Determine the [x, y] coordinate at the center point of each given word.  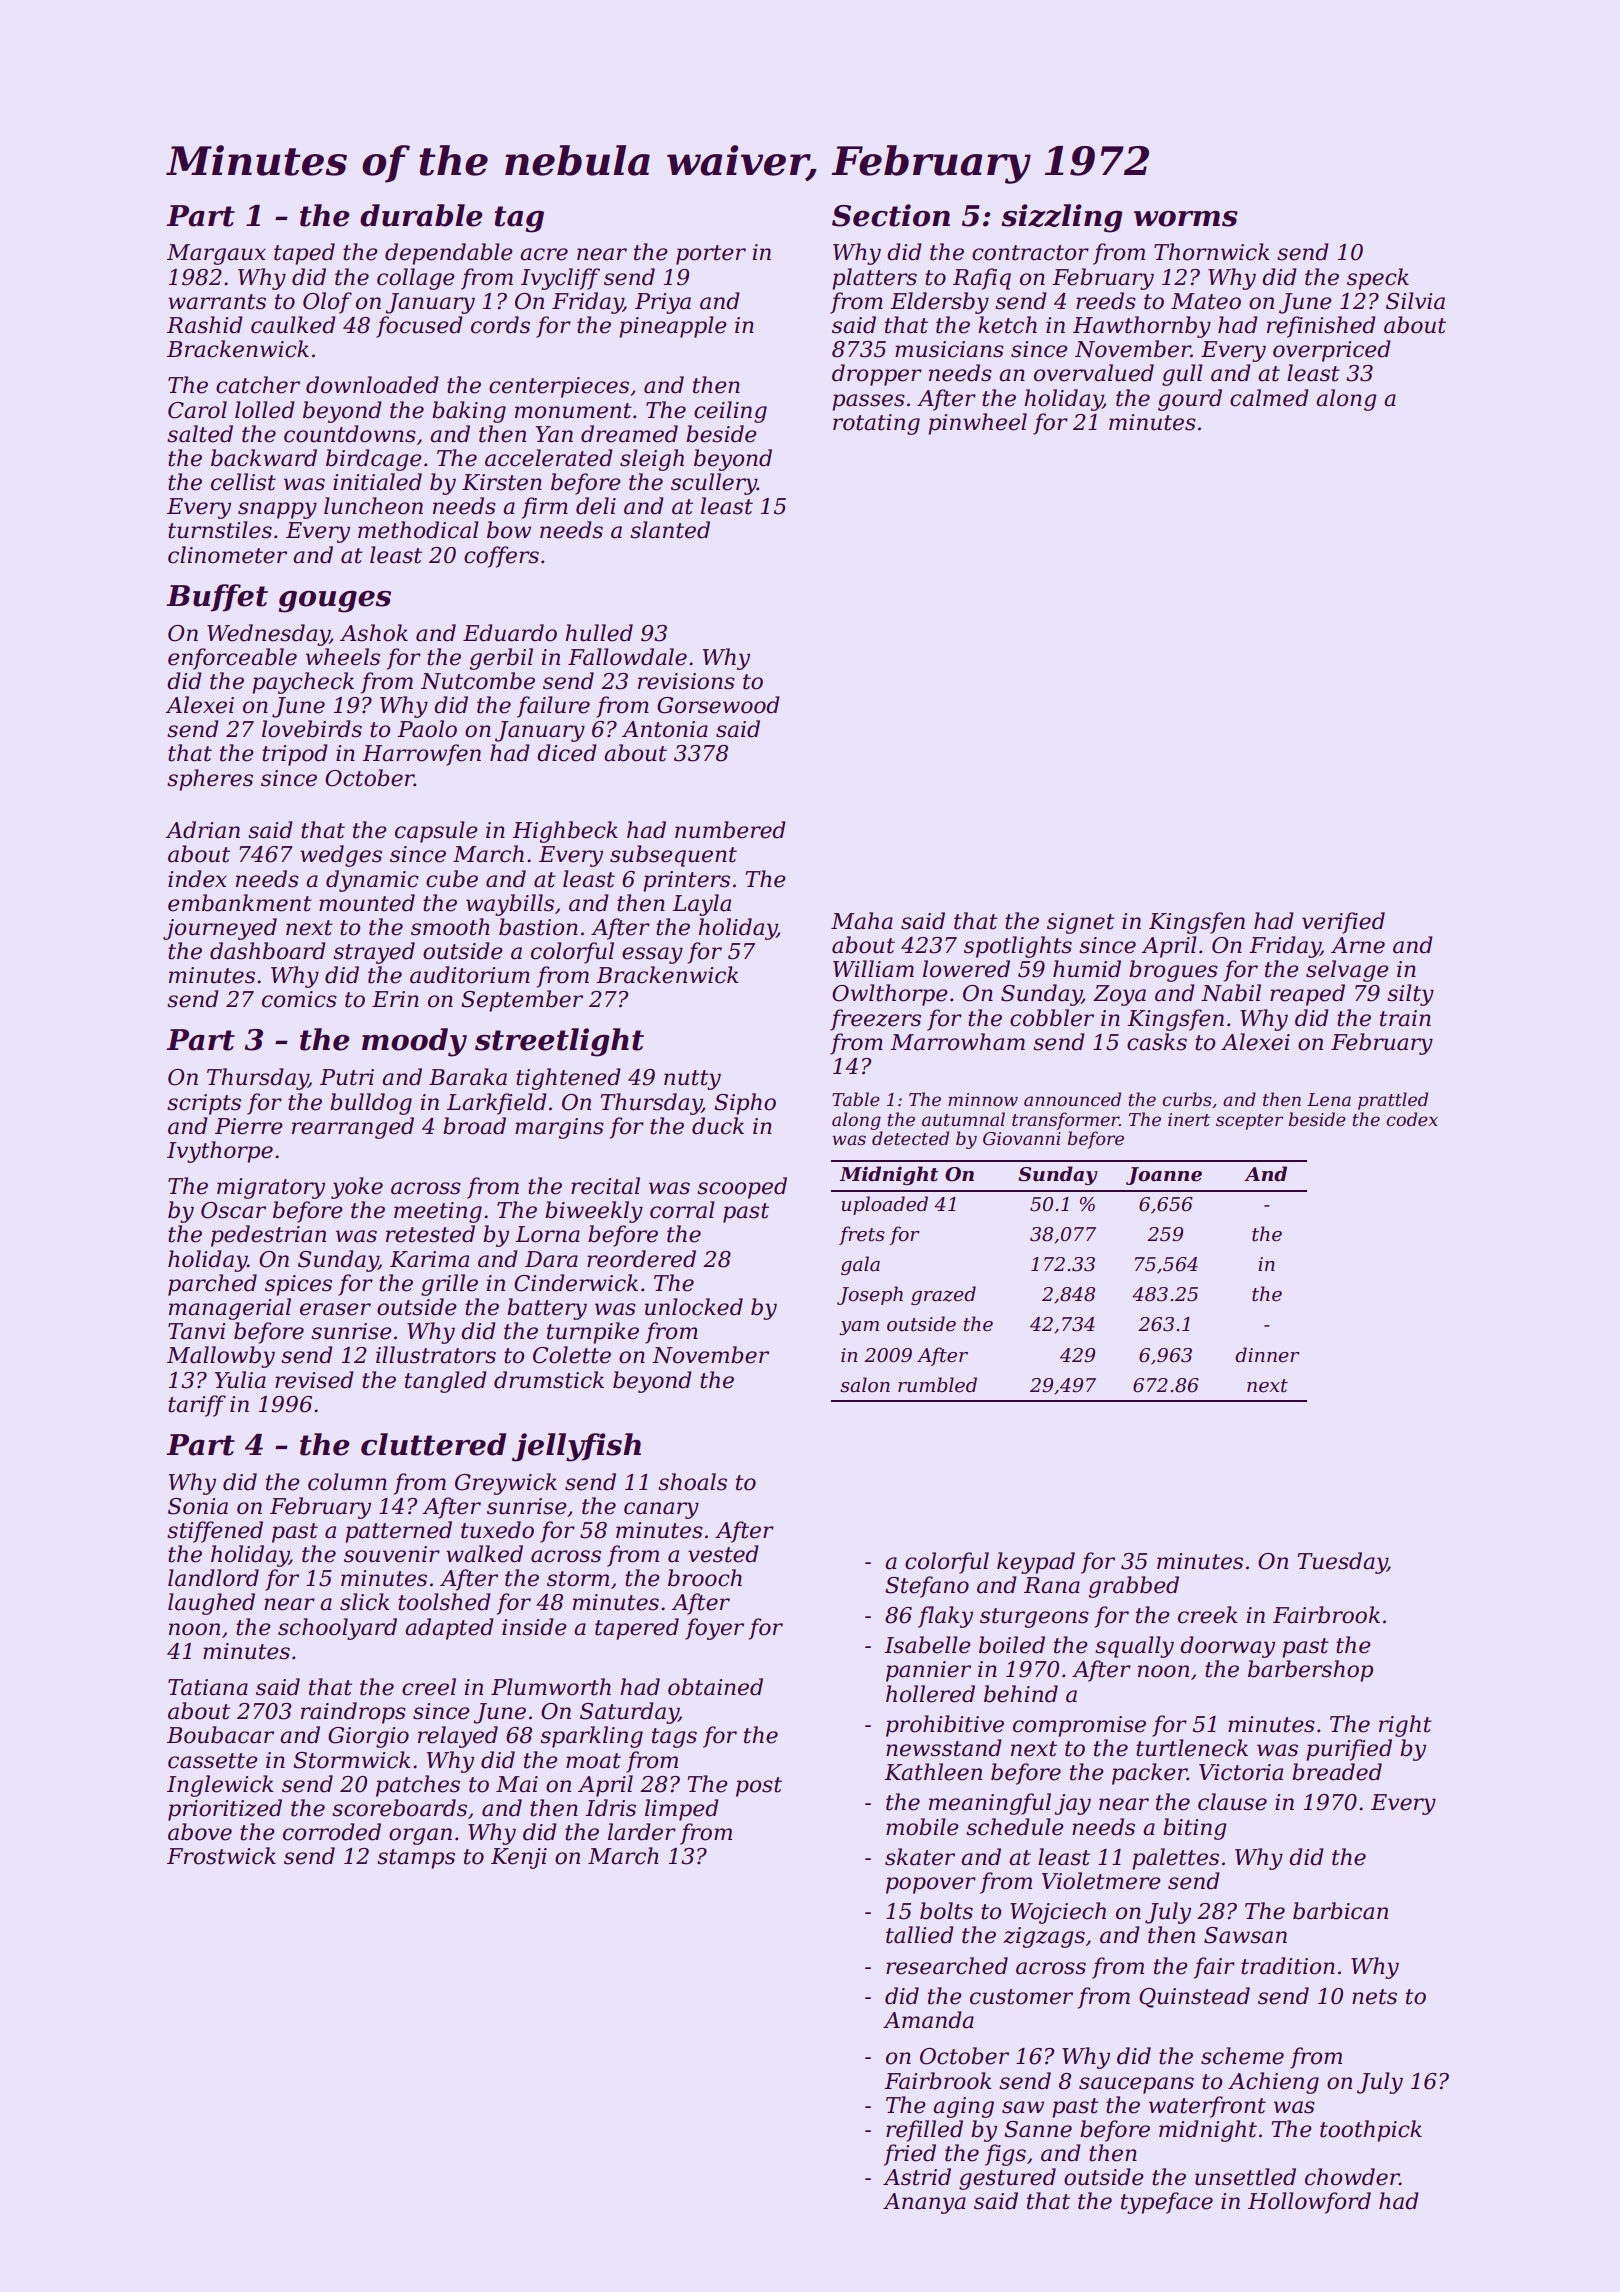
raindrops [353, 1713]
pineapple [673, 327]
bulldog [371, 1104]
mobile [922, 1827]
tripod [295, 755]
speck [1378, 279]
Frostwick [221, 1856]
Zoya [1119, 995]
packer [1149, 1774]
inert [1189, 1120]
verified [1343, 923]
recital [605, 1186]
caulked [293, 325]
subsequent [673, 856]
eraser [335, 1309]
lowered [966, 969]
